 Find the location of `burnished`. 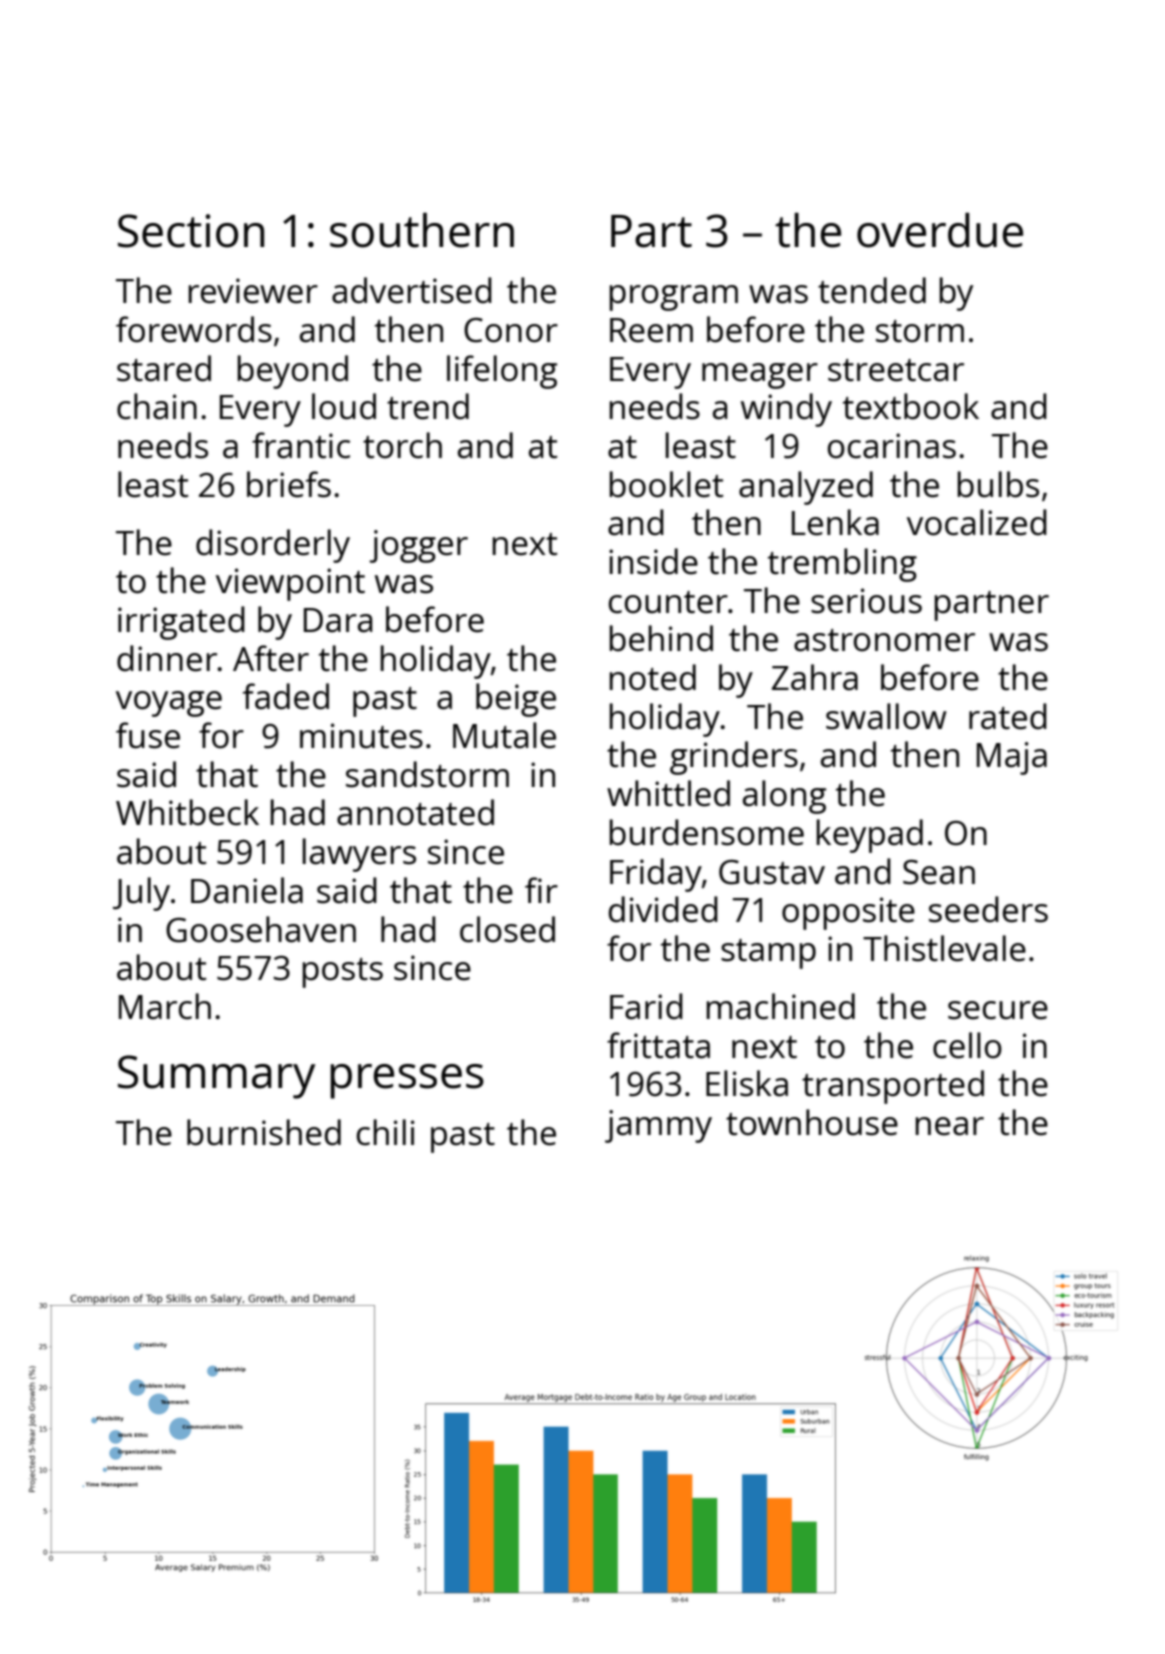

burnished is located at coordinates (264, 1132).
